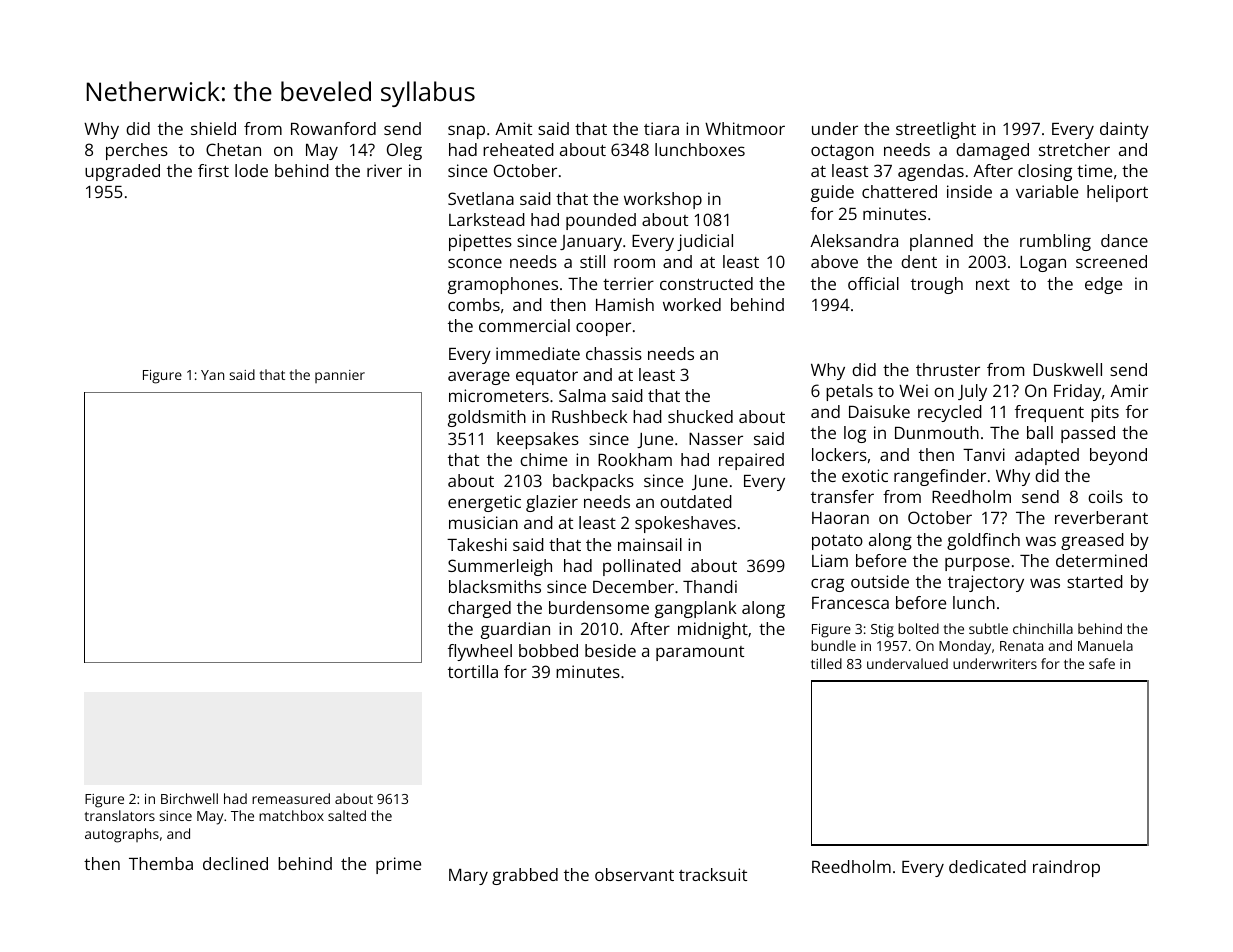 Image resolution: width=1233 pixels, height=952 pixels. What do you see at coordinates (593, 482) in the image?
I see `backpacks` at bounding box center [593, 482].
